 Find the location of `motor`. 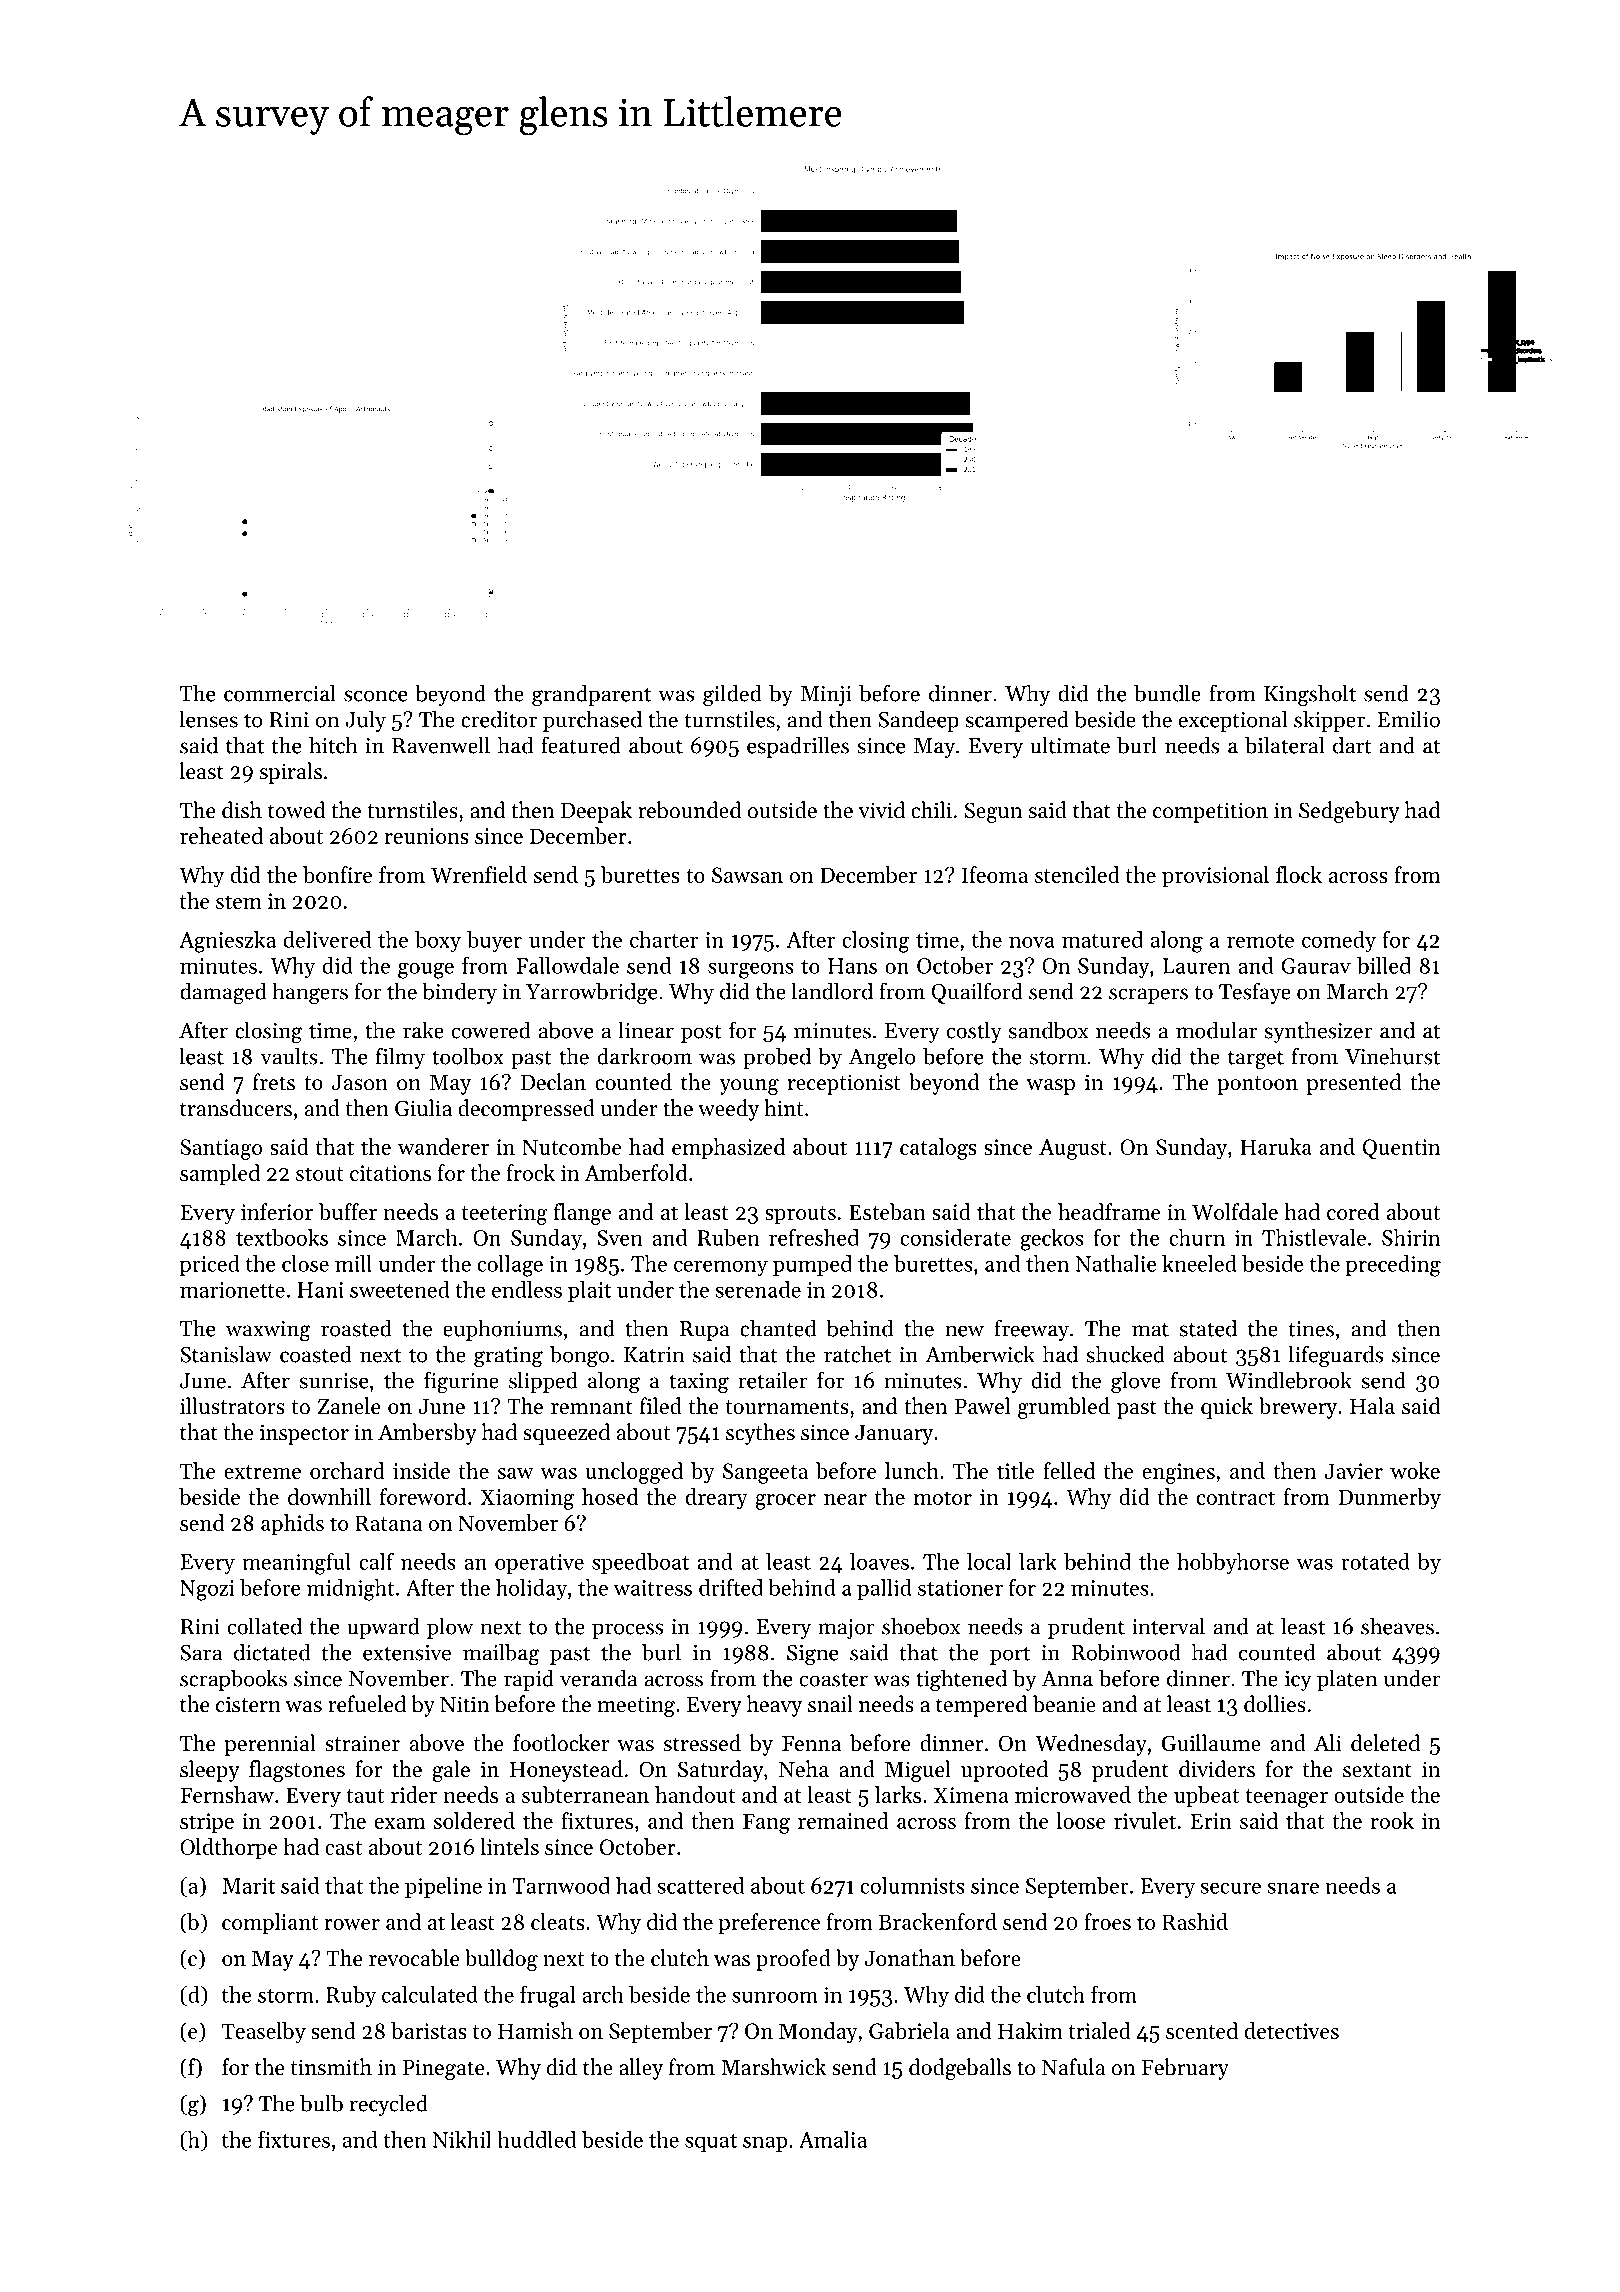

motor is located at coordinates (942, 1498).
